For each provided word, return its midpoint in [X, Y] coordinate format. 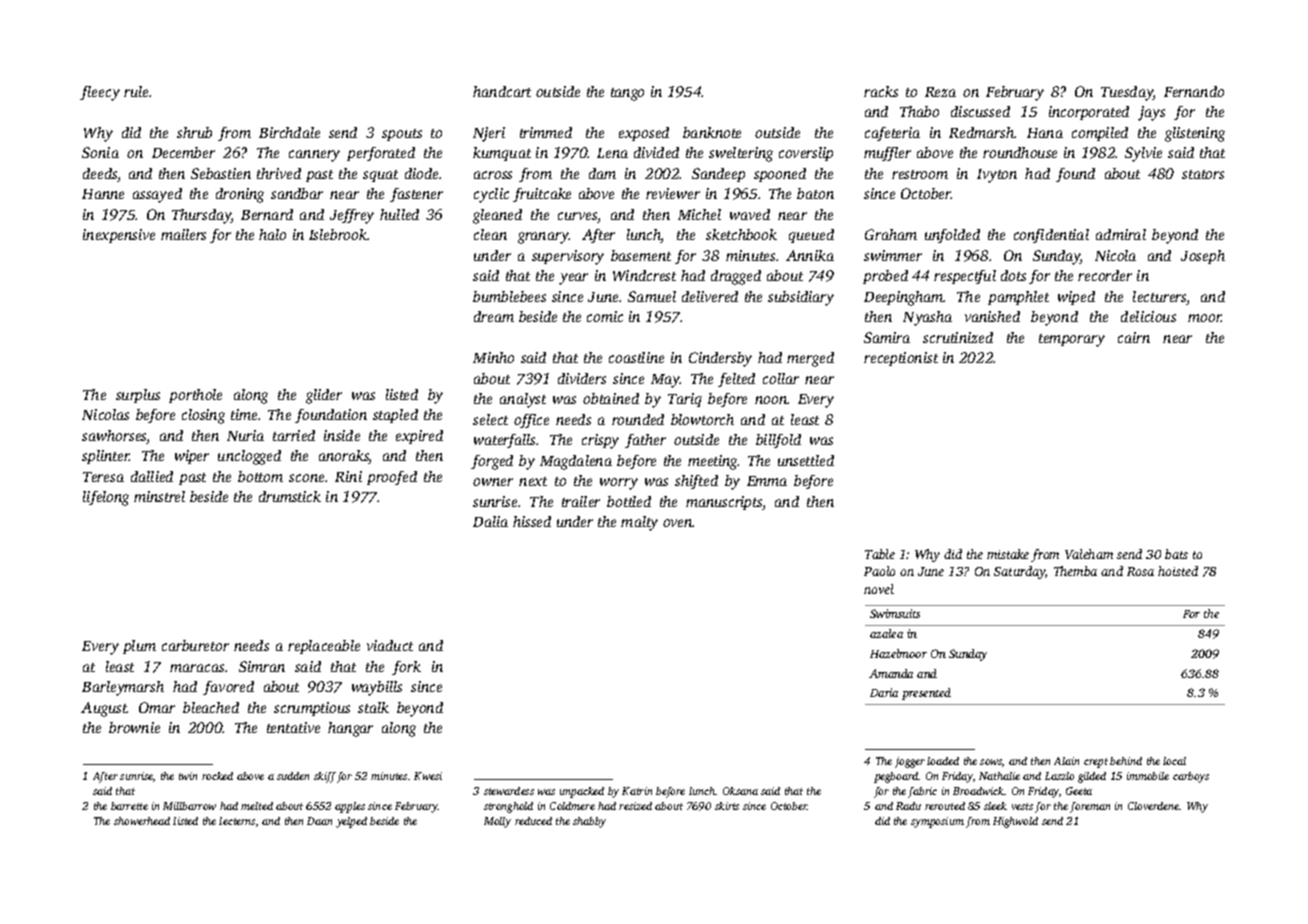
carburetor [195, 645]
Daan [319, 821]
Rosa [1140, 571]
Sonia [100, 152]
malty [639, 523]
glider [324, 396]
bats [1176, 554]
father [645, 441]
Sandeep [718, 175]
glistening [1195, 134]
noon [771, 400]
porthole [195, 396]
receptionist [901, 359]
